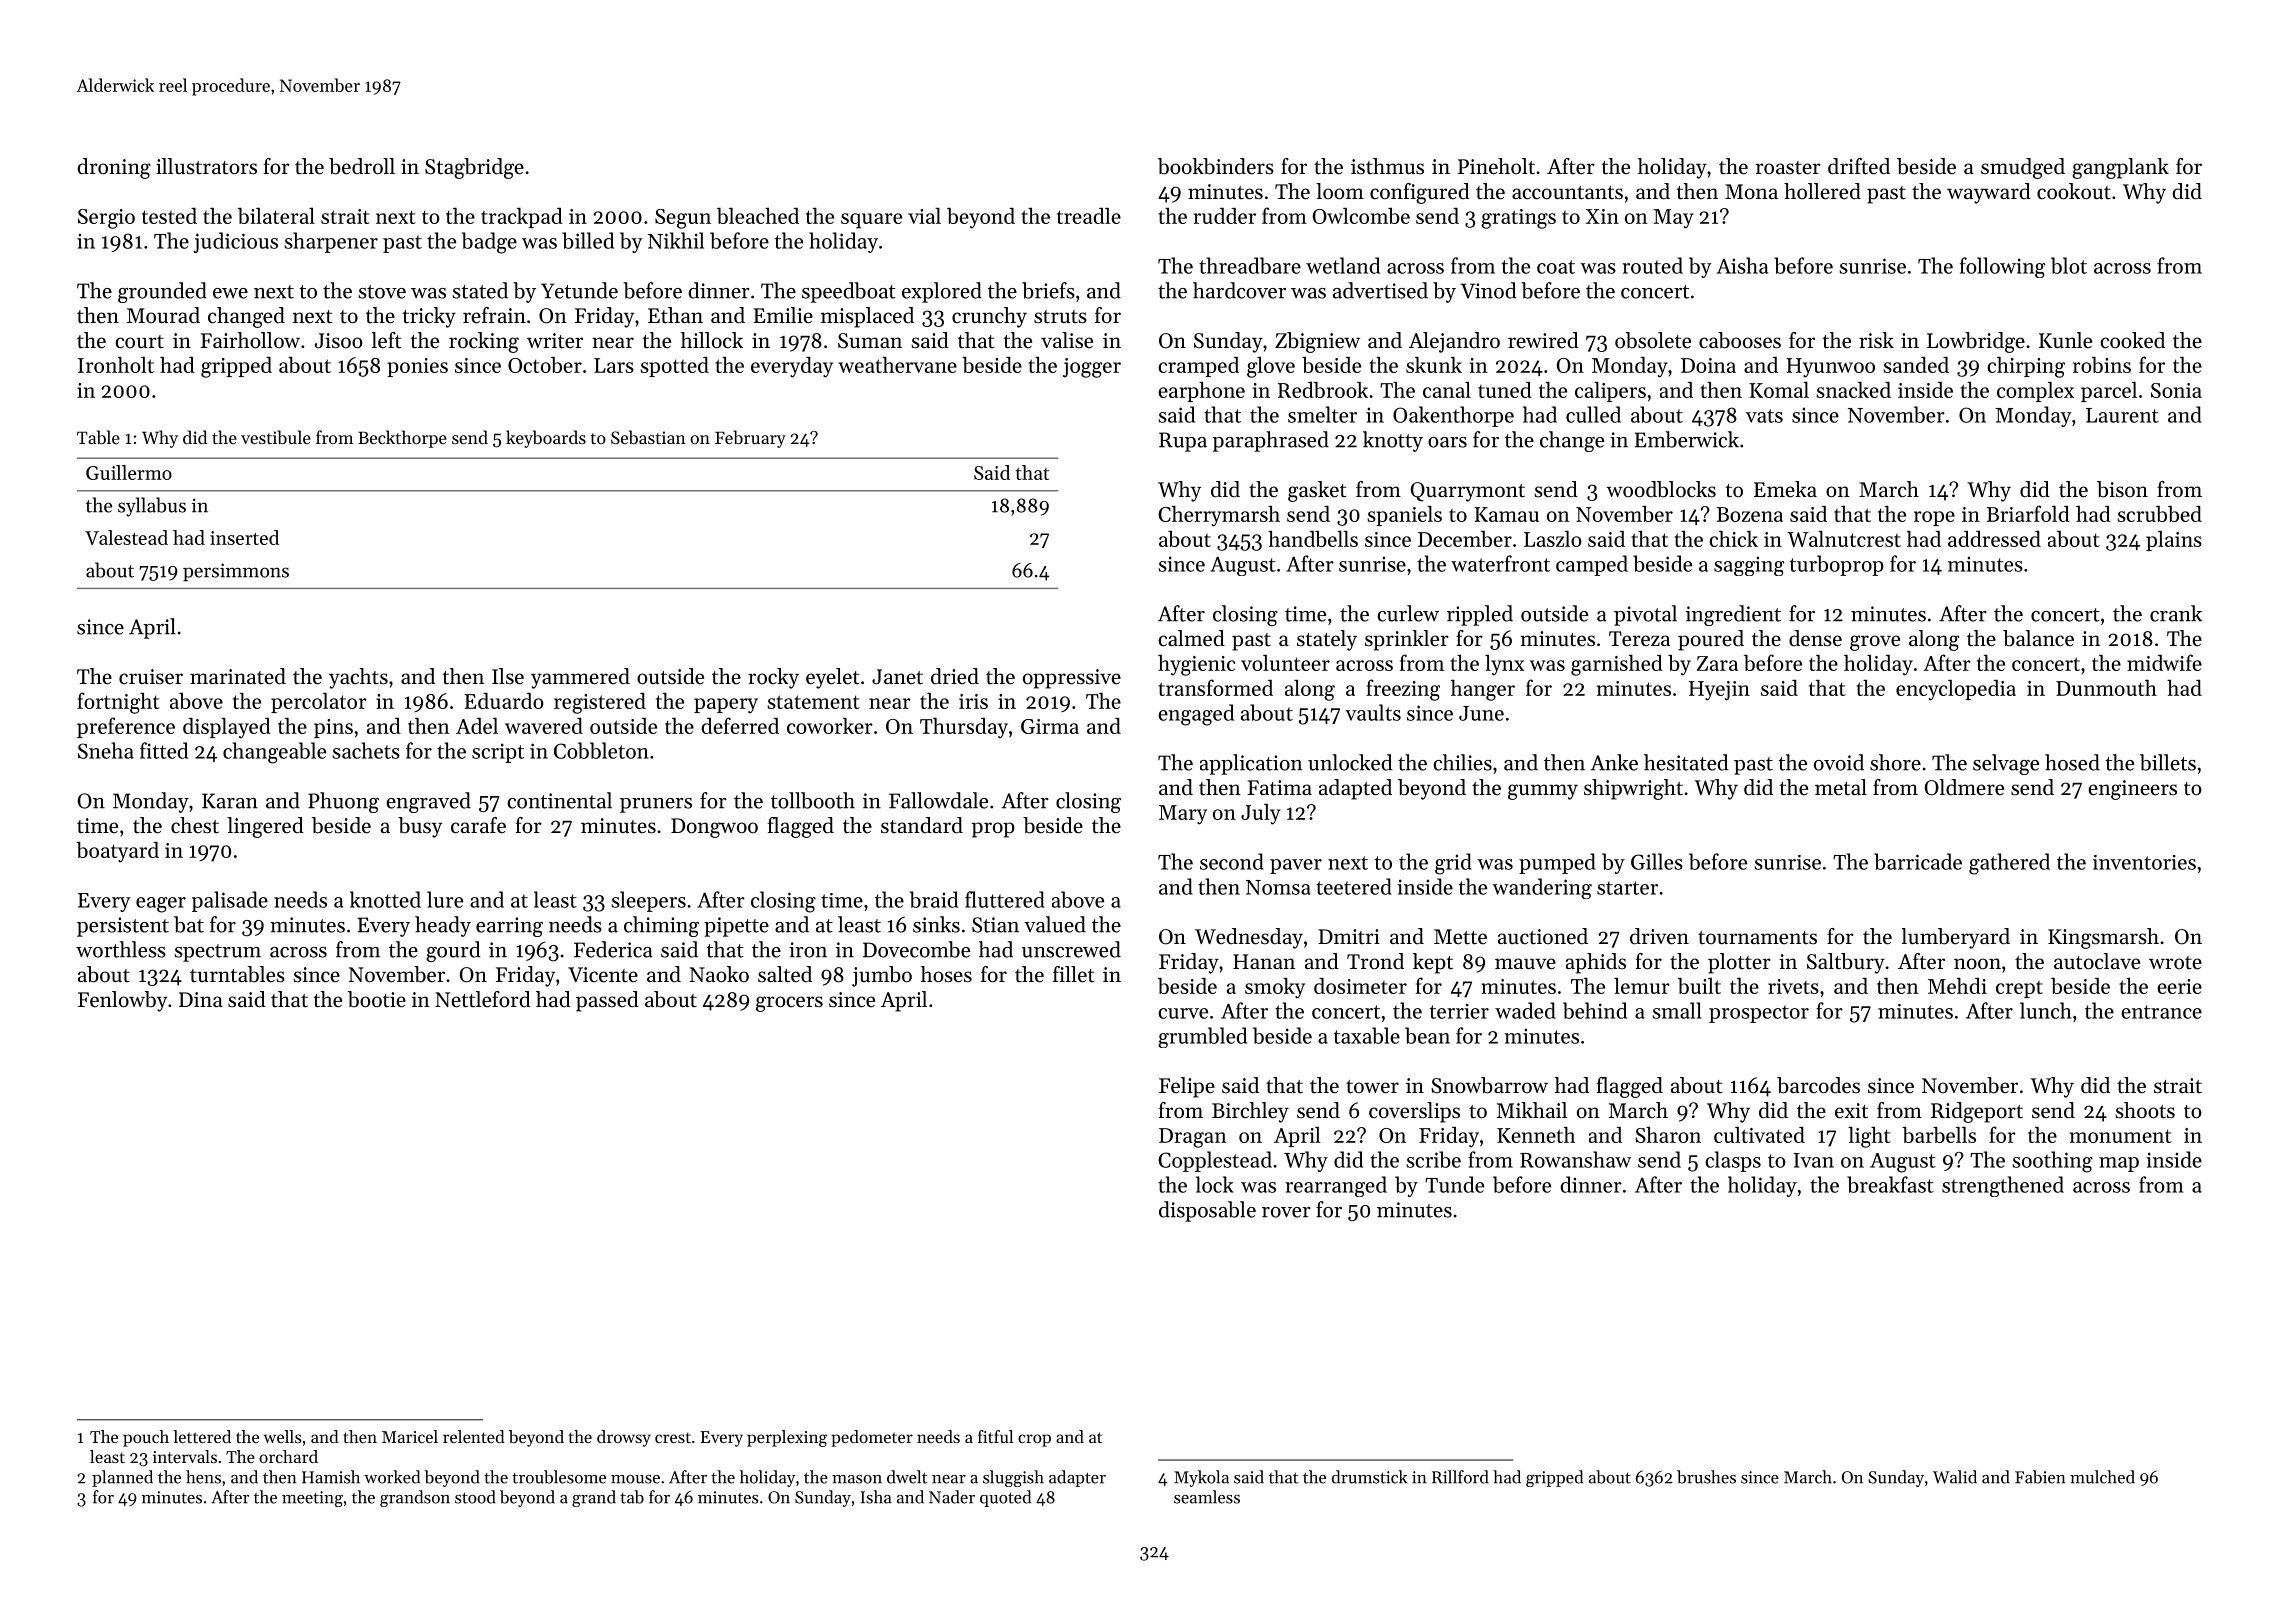 The width and height of the image is (2279, 1611). Describe the element at coordinates (122, 1001) in the image. I see `Fenlowby` at that location.
